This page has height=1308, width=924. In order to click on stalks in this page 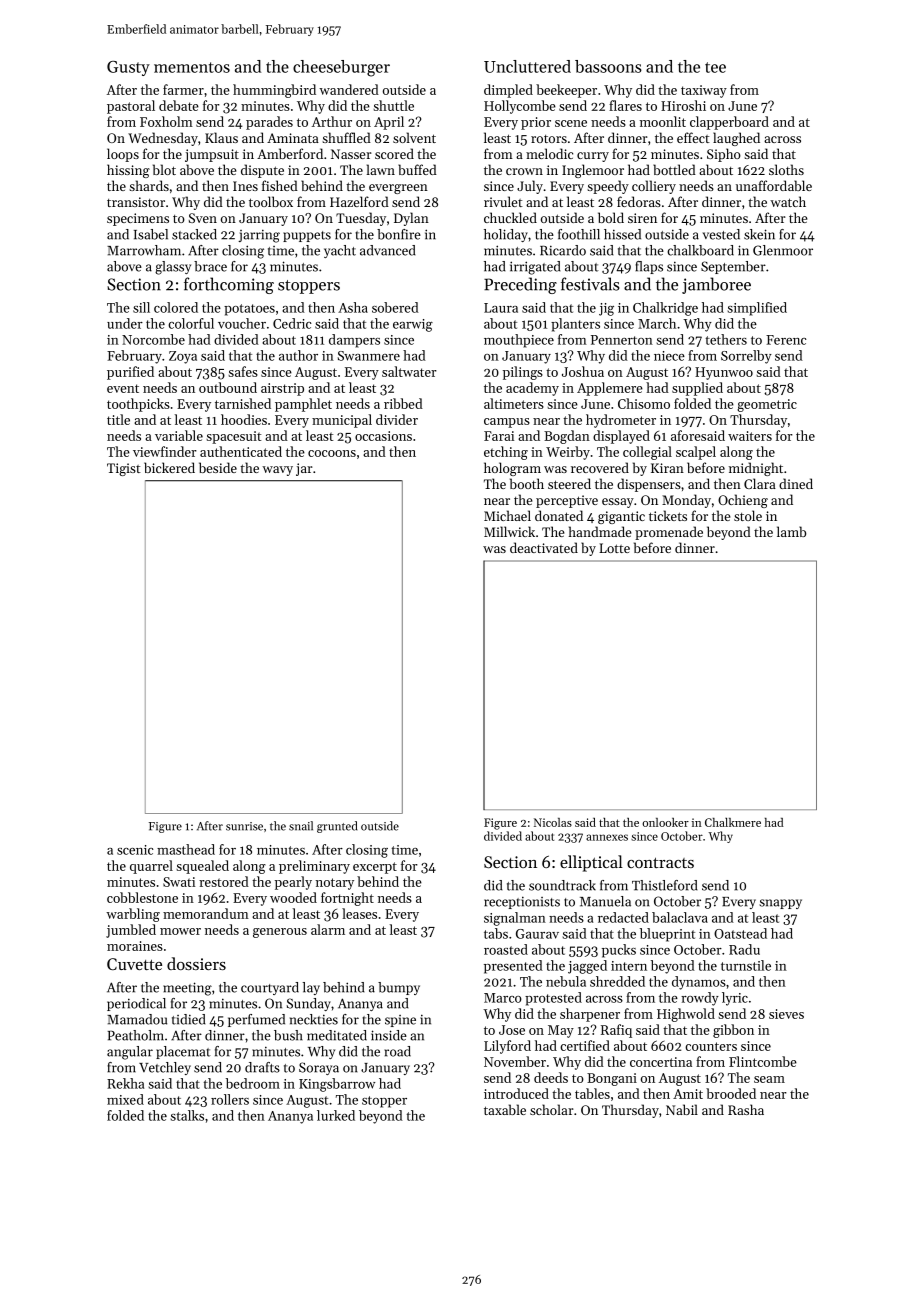, I will do `click(187, 1115)`.
